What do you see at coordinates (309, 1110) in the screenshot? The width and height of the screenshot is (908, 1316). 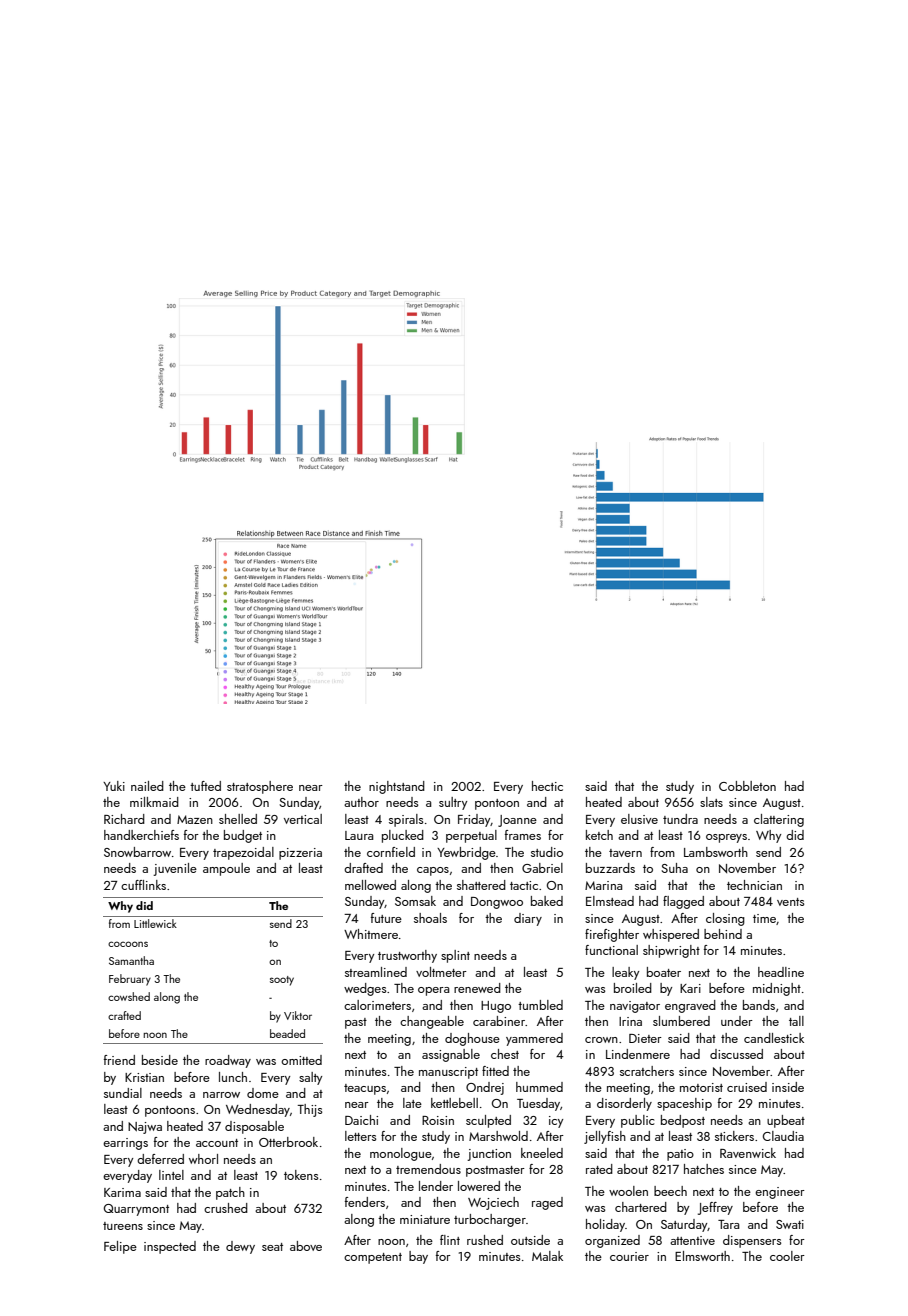 I see `Thijs` at bounding box center [309, 1110].
